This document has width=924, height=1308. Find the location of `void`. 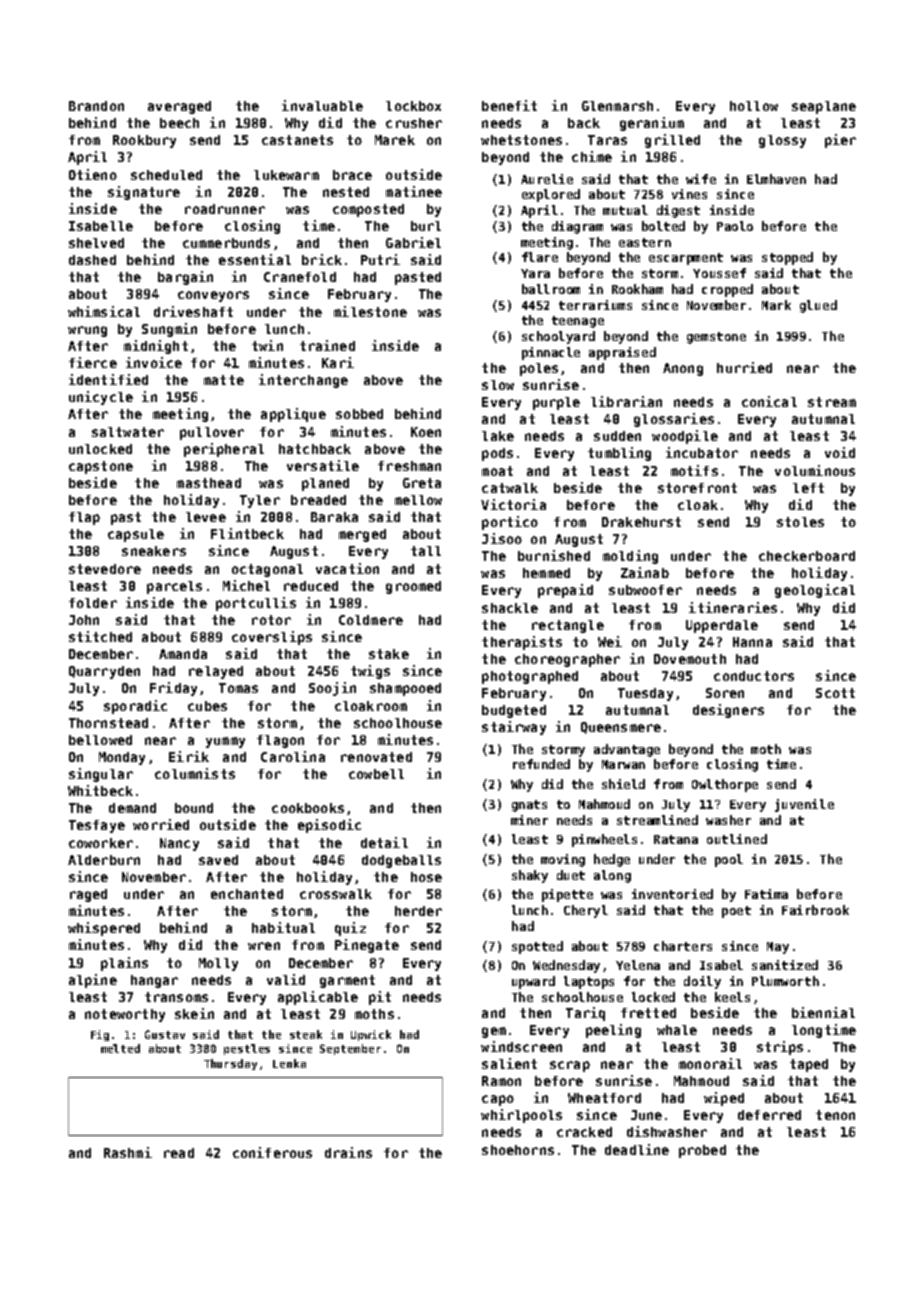

void is located at coordinates (840, 452).
